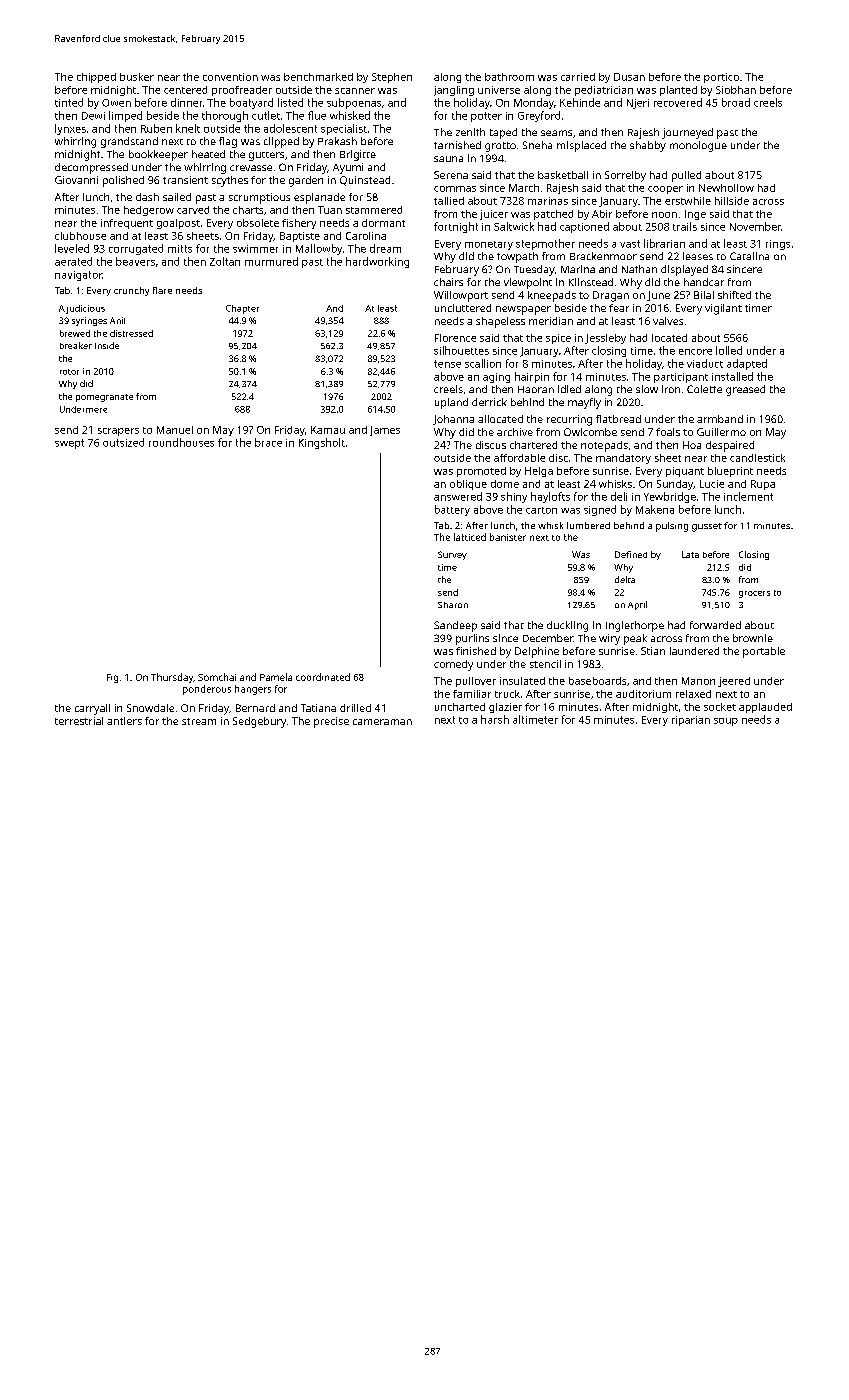 The height and width of the screenshot is (1400, 849). Describe the element at coordinates (721, 78) in the screenshot. I see `portico` at that location.
